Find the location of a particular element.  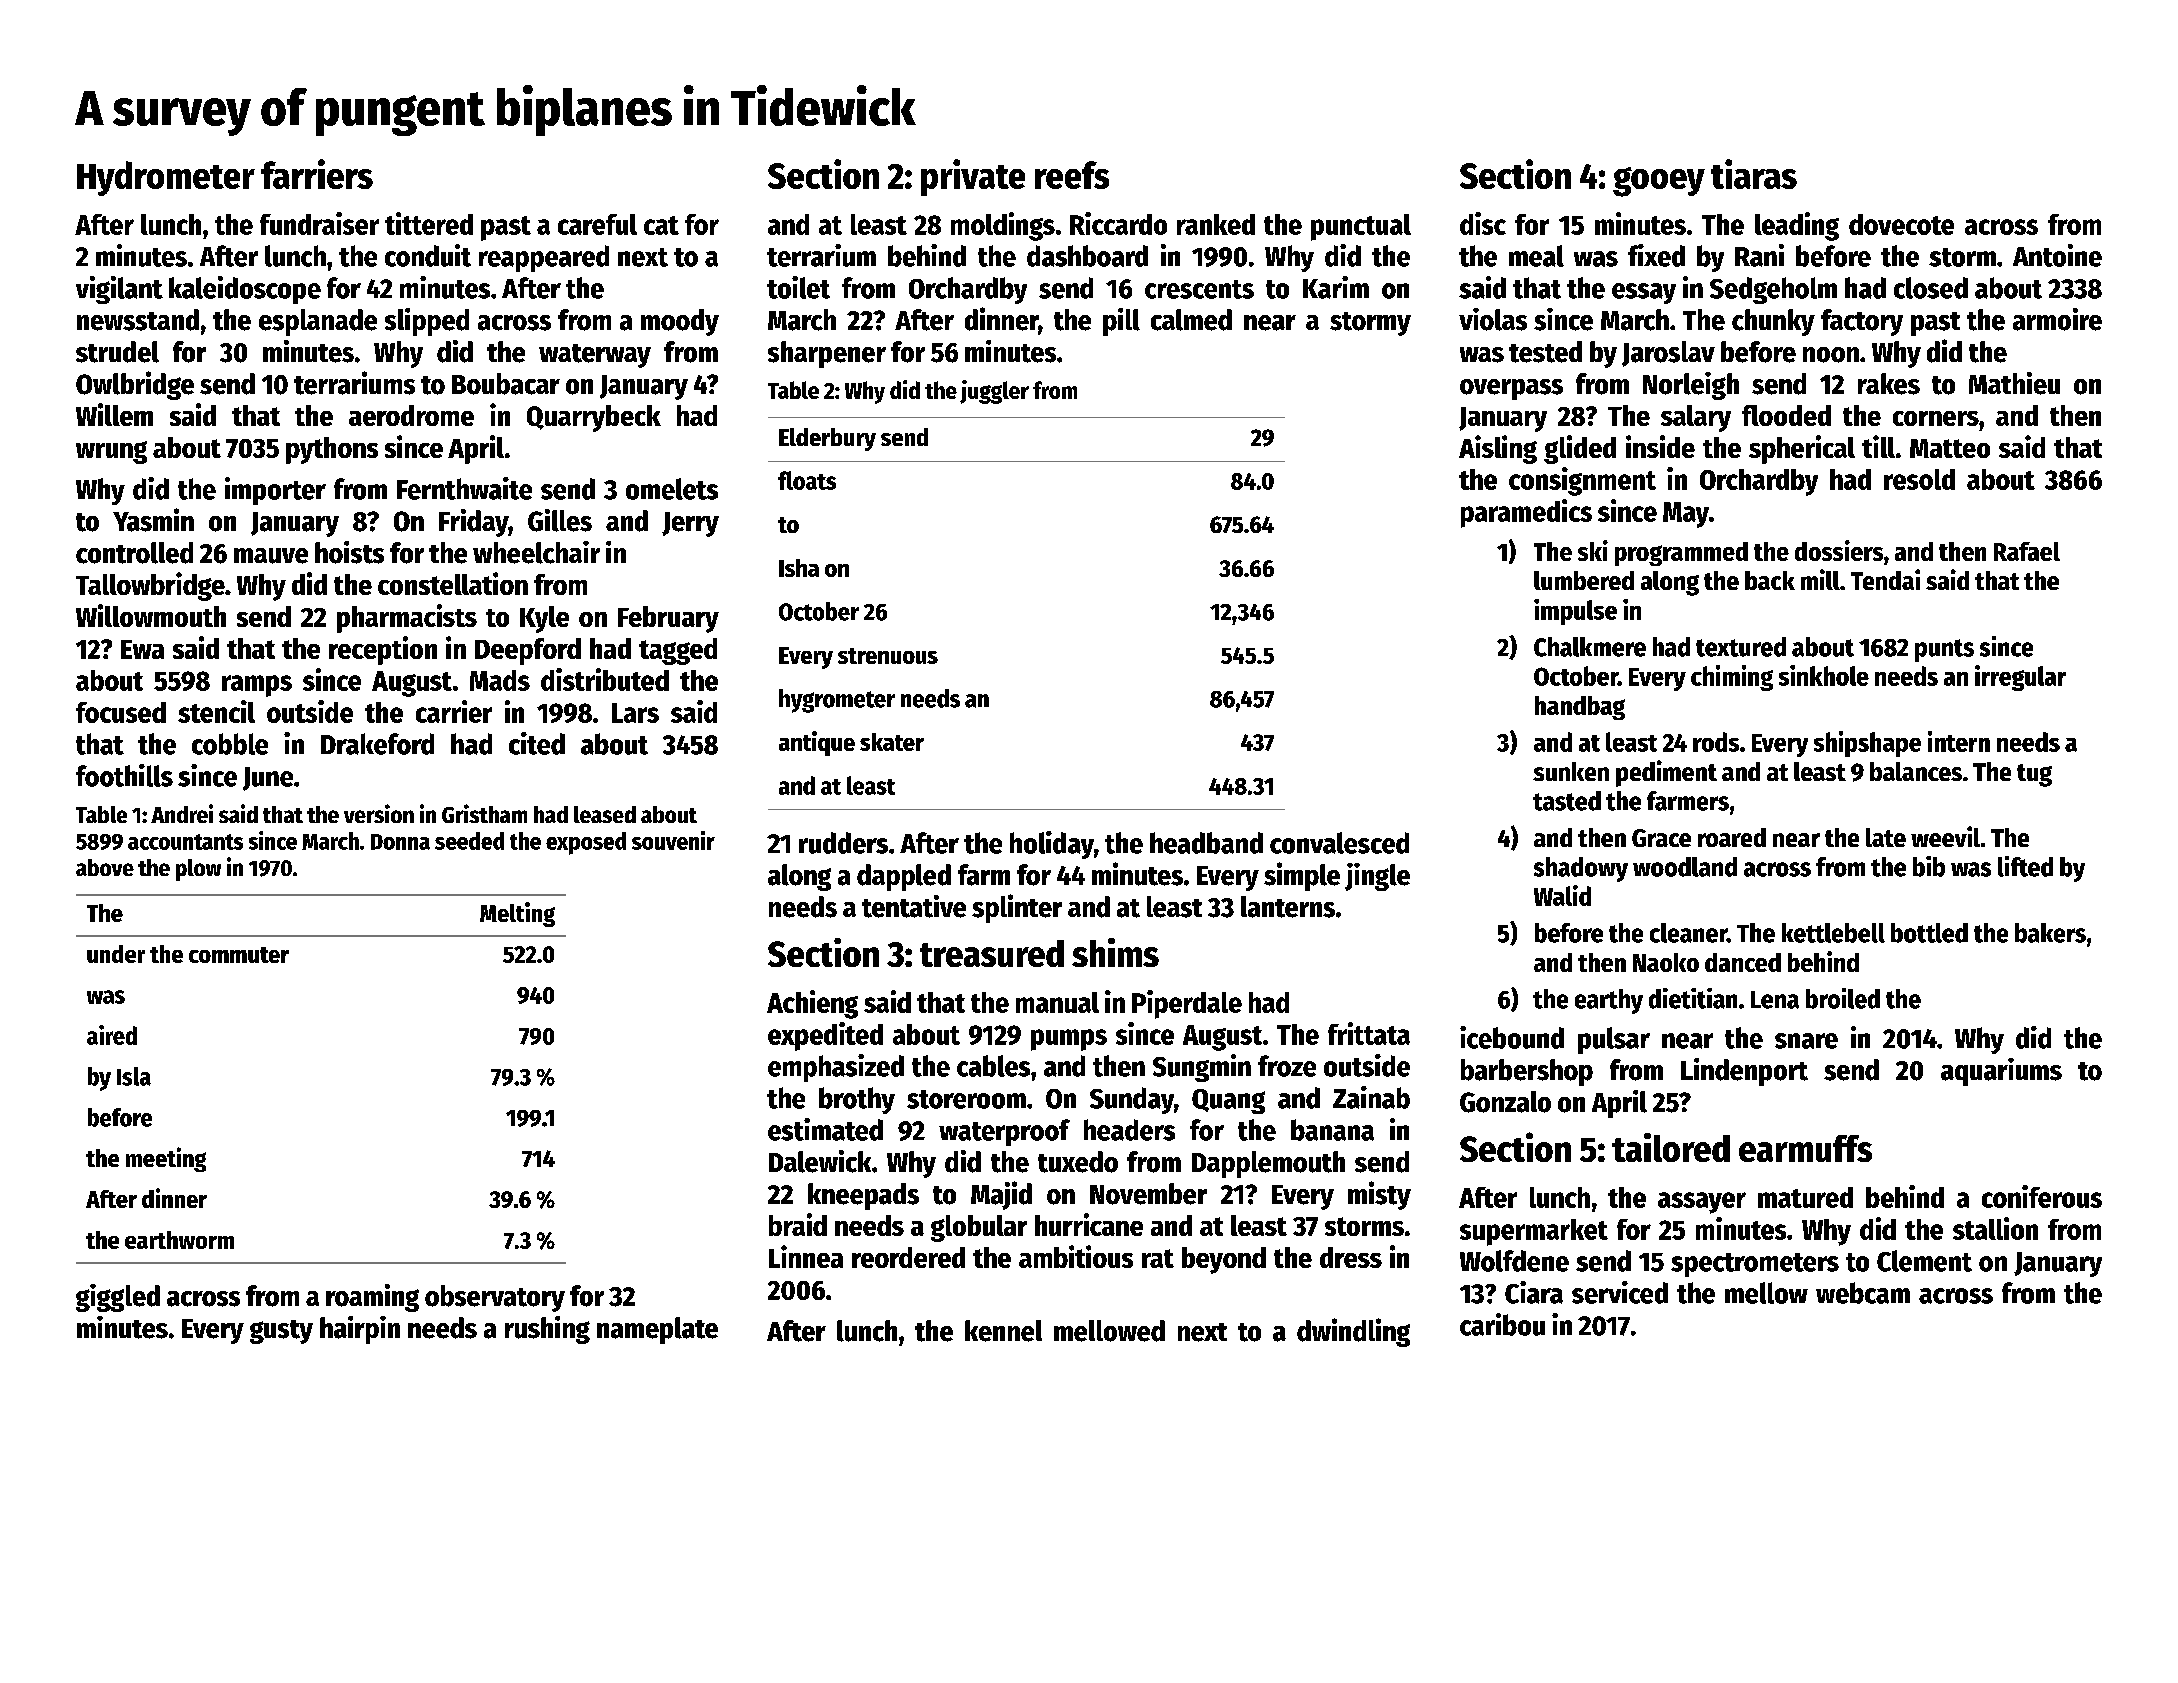

ranked is located at coordinates (1216, 224).
